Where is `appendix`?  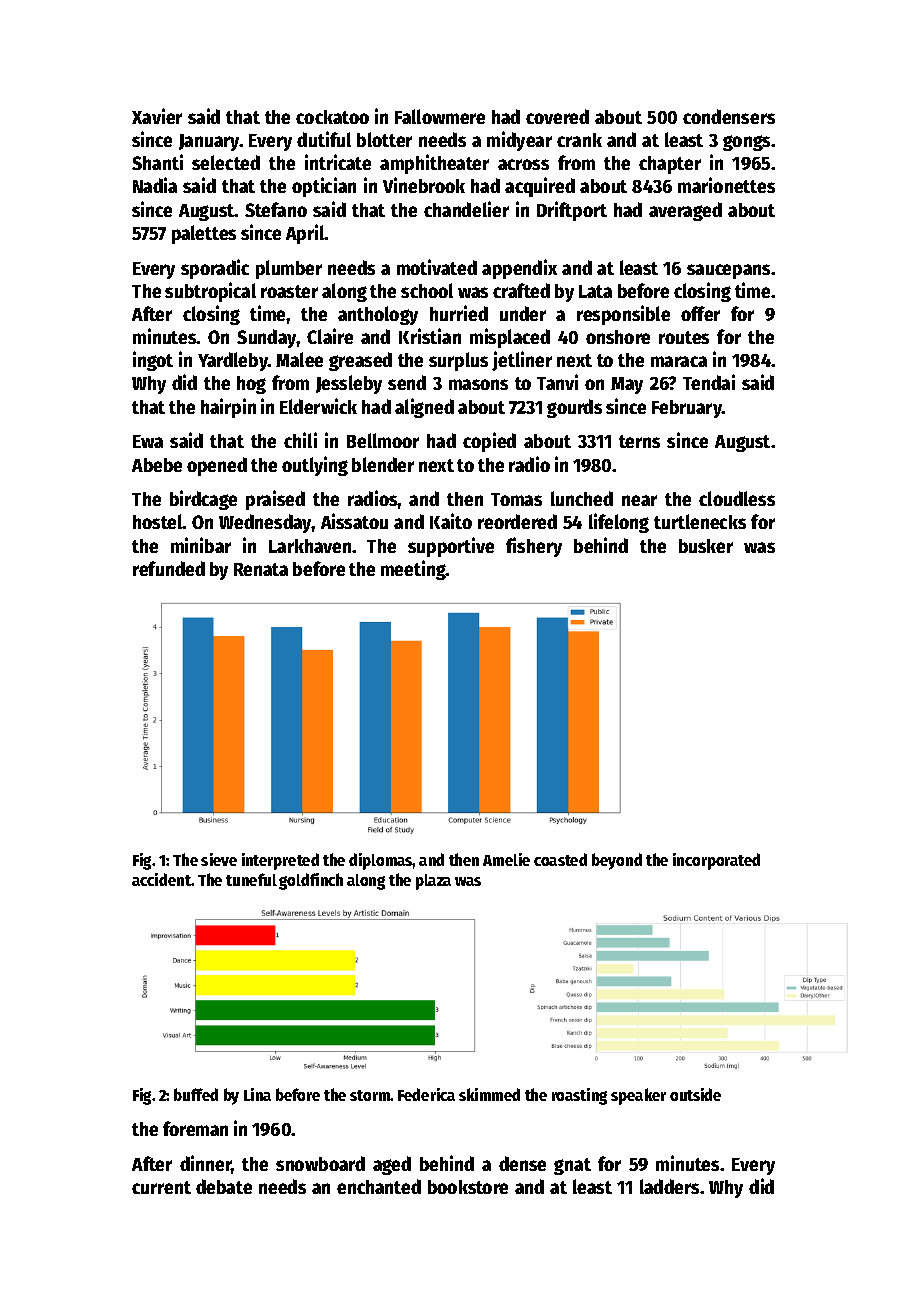
appendix is located at coordinates (519, 269).
